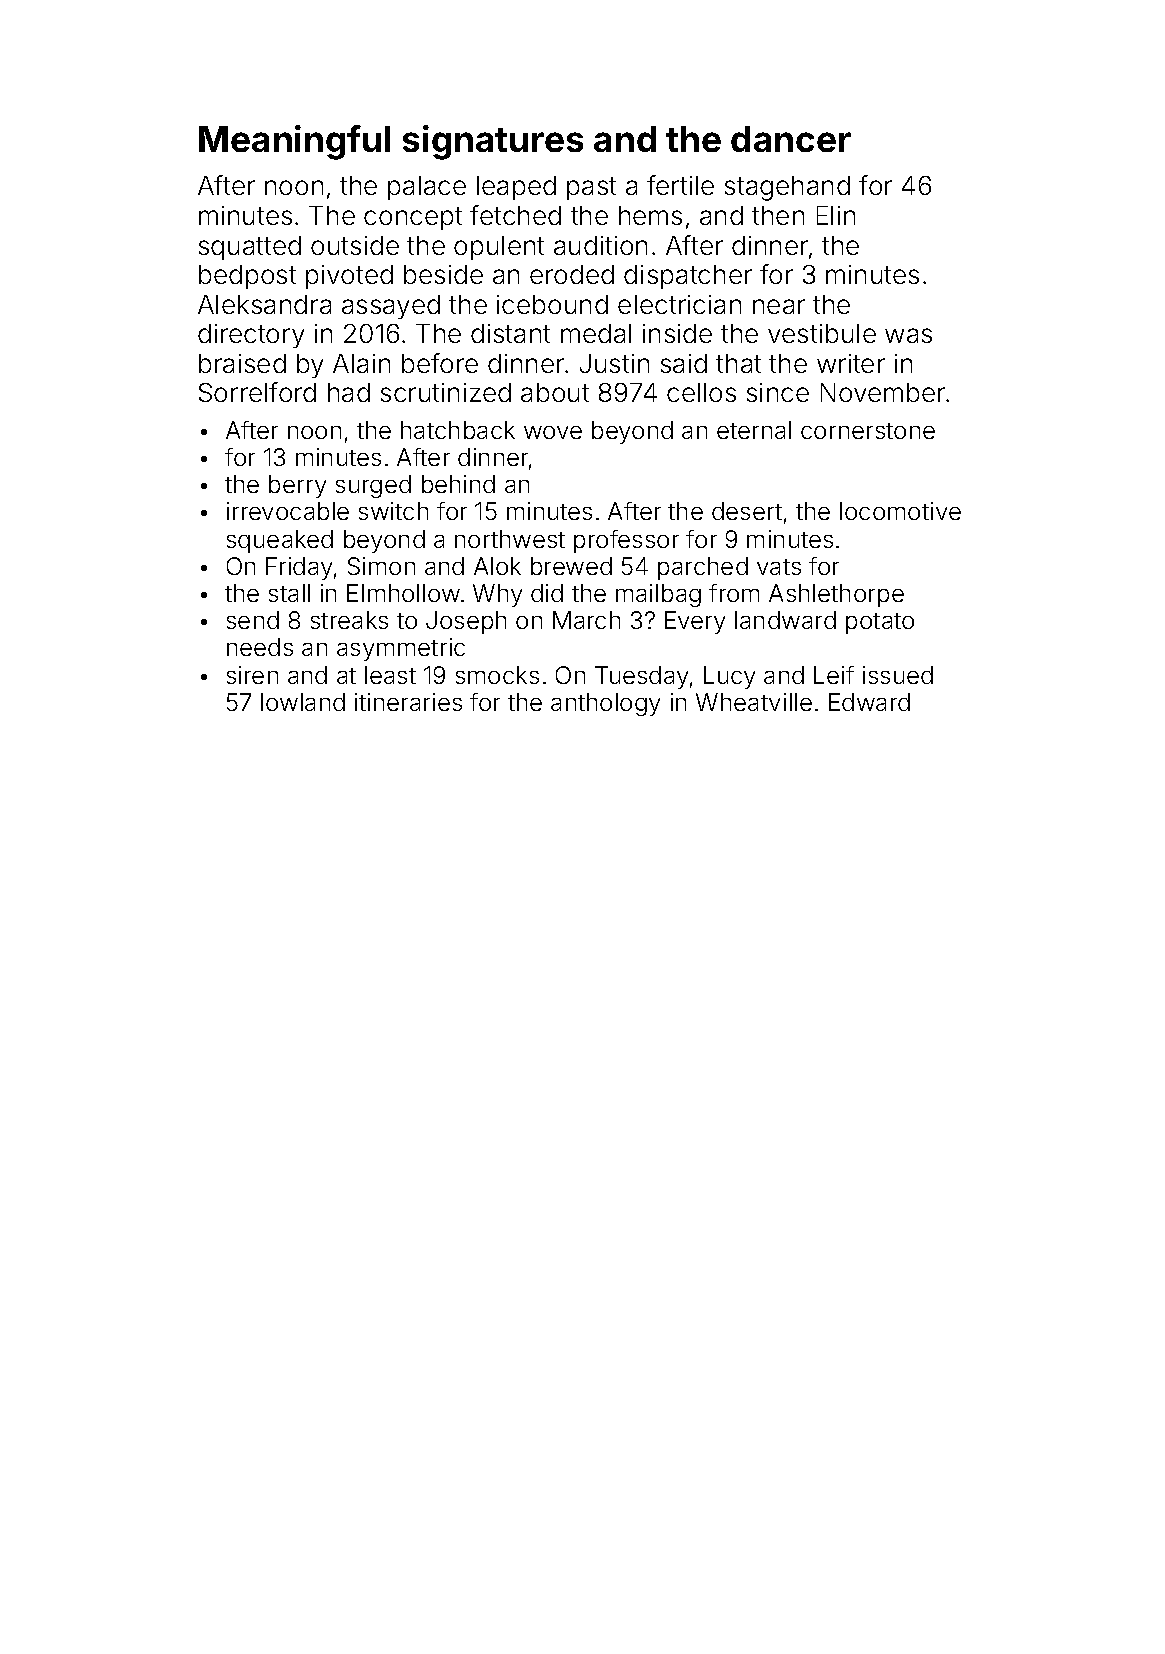  I want to click on dancer, so click(791, 139).
